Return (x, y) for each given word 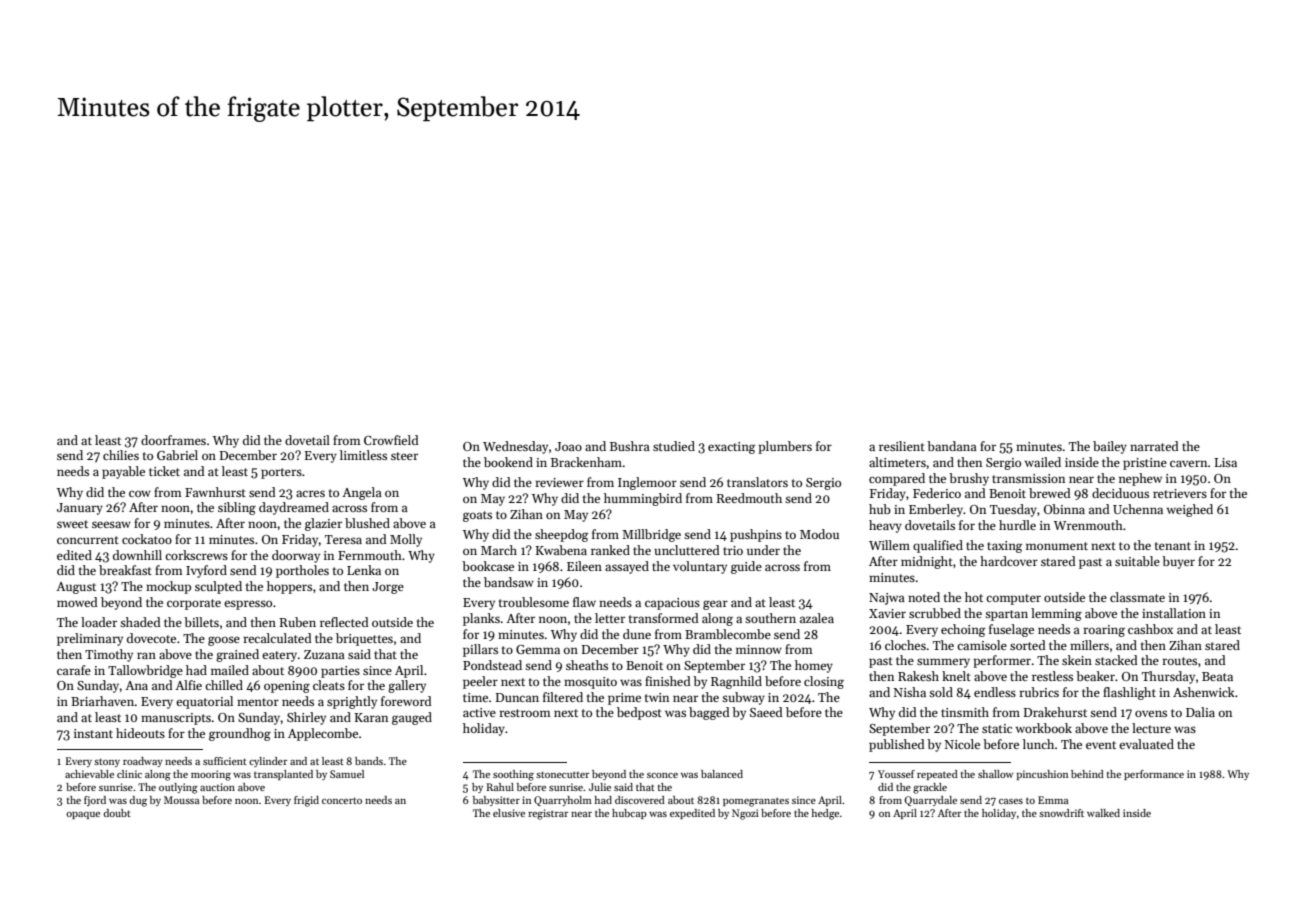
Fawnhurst (215, 492)
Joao (568, 446)
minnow (759, 649)
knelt (956, 676)
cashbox (1150, 629)
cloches (905, 645)
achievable (89, 774)
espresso (248, 605)
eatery (279, 656)
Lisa (1226, 462)
